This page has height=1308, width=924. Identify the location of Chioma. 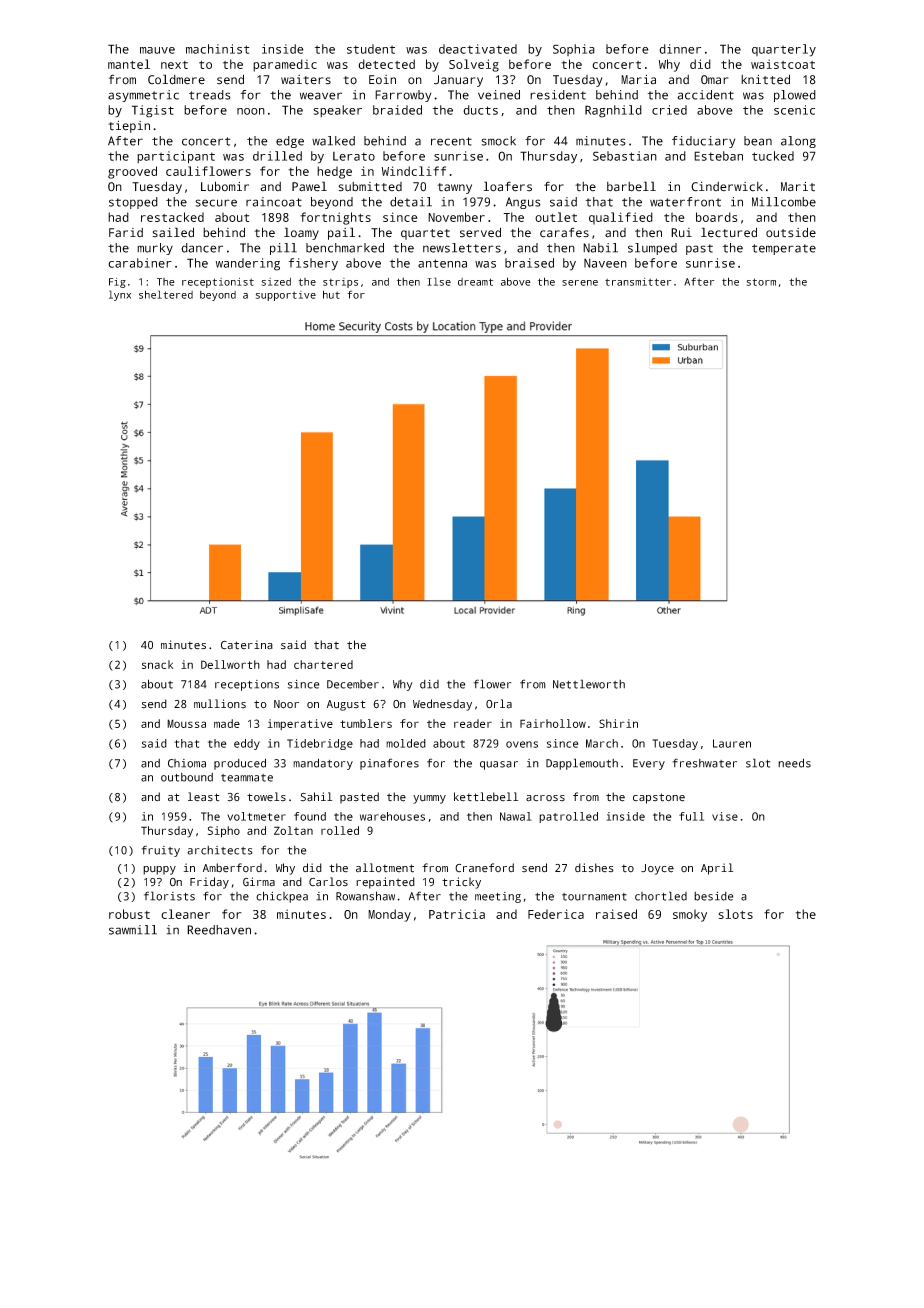
(187, 763).
